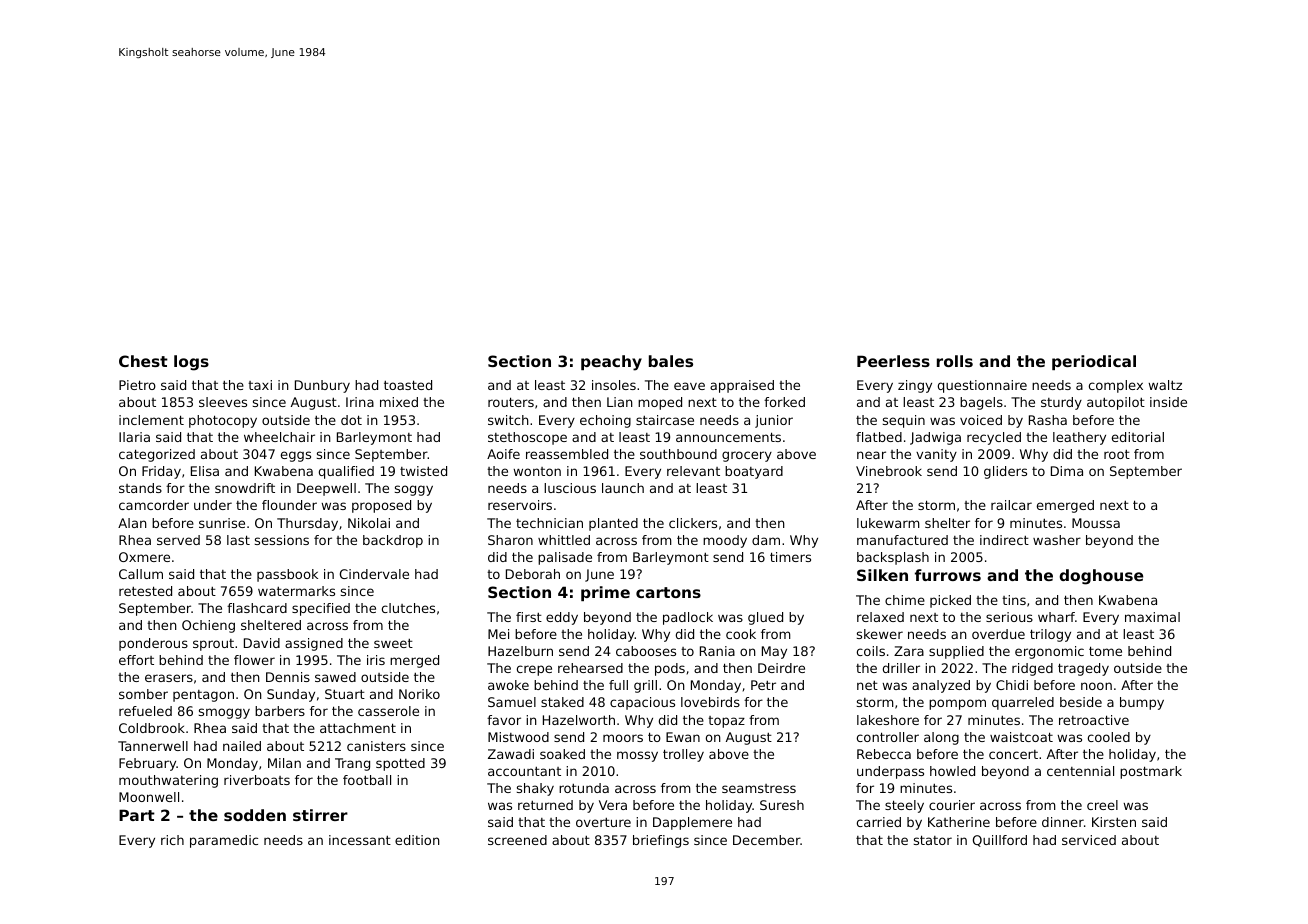 Image resolution: width=1308 pixels, height=924 pixels. I want to click on supplied, so click(956, 652).
